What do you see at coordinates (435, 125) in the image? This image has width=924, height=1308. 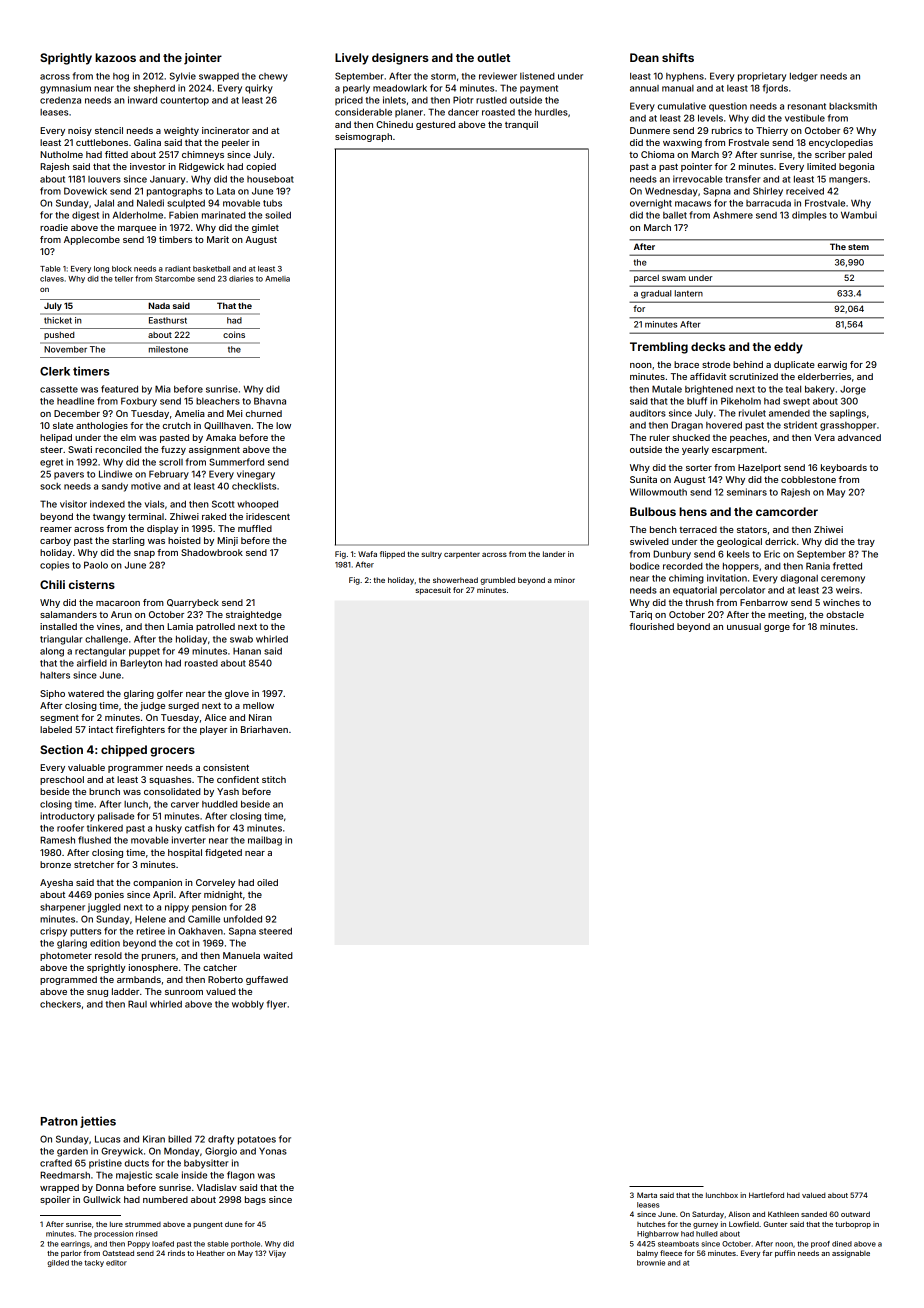 I see `gestured` at bounding box center [435, 125].
